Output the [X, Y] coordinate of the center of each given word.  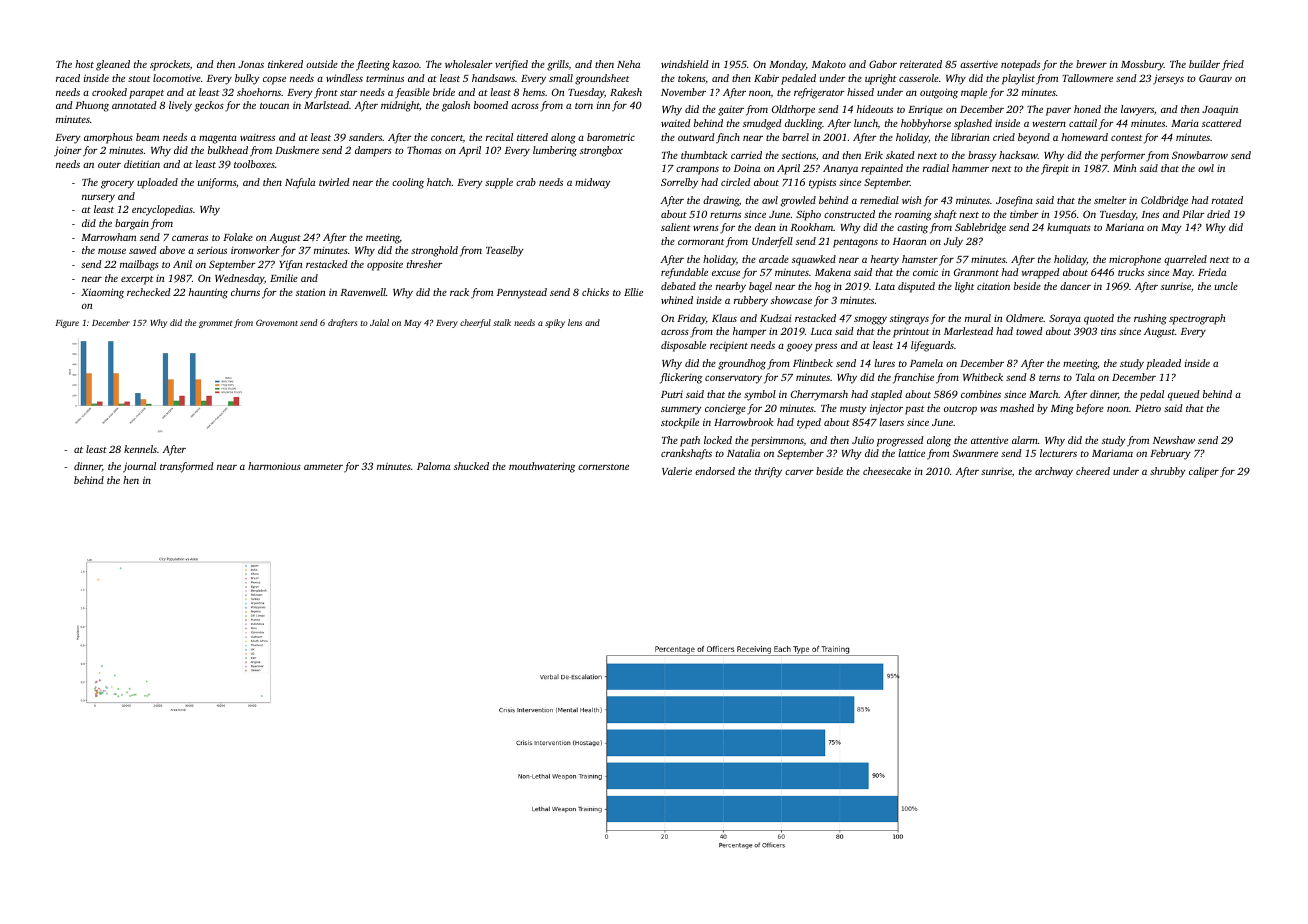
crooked [109, 92]
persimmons [777, 441]
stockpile [680, 423]
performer [1122, 156]
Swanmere [975, 453]
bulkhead [228, 150]
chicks [595, 292]
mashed [1017, 408]
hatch [439, 182]
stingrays [909, 320]
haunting [208, 293]
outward [696, 137]
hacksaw [1018, 155]
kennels [140, 449]
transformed [187, 467]
